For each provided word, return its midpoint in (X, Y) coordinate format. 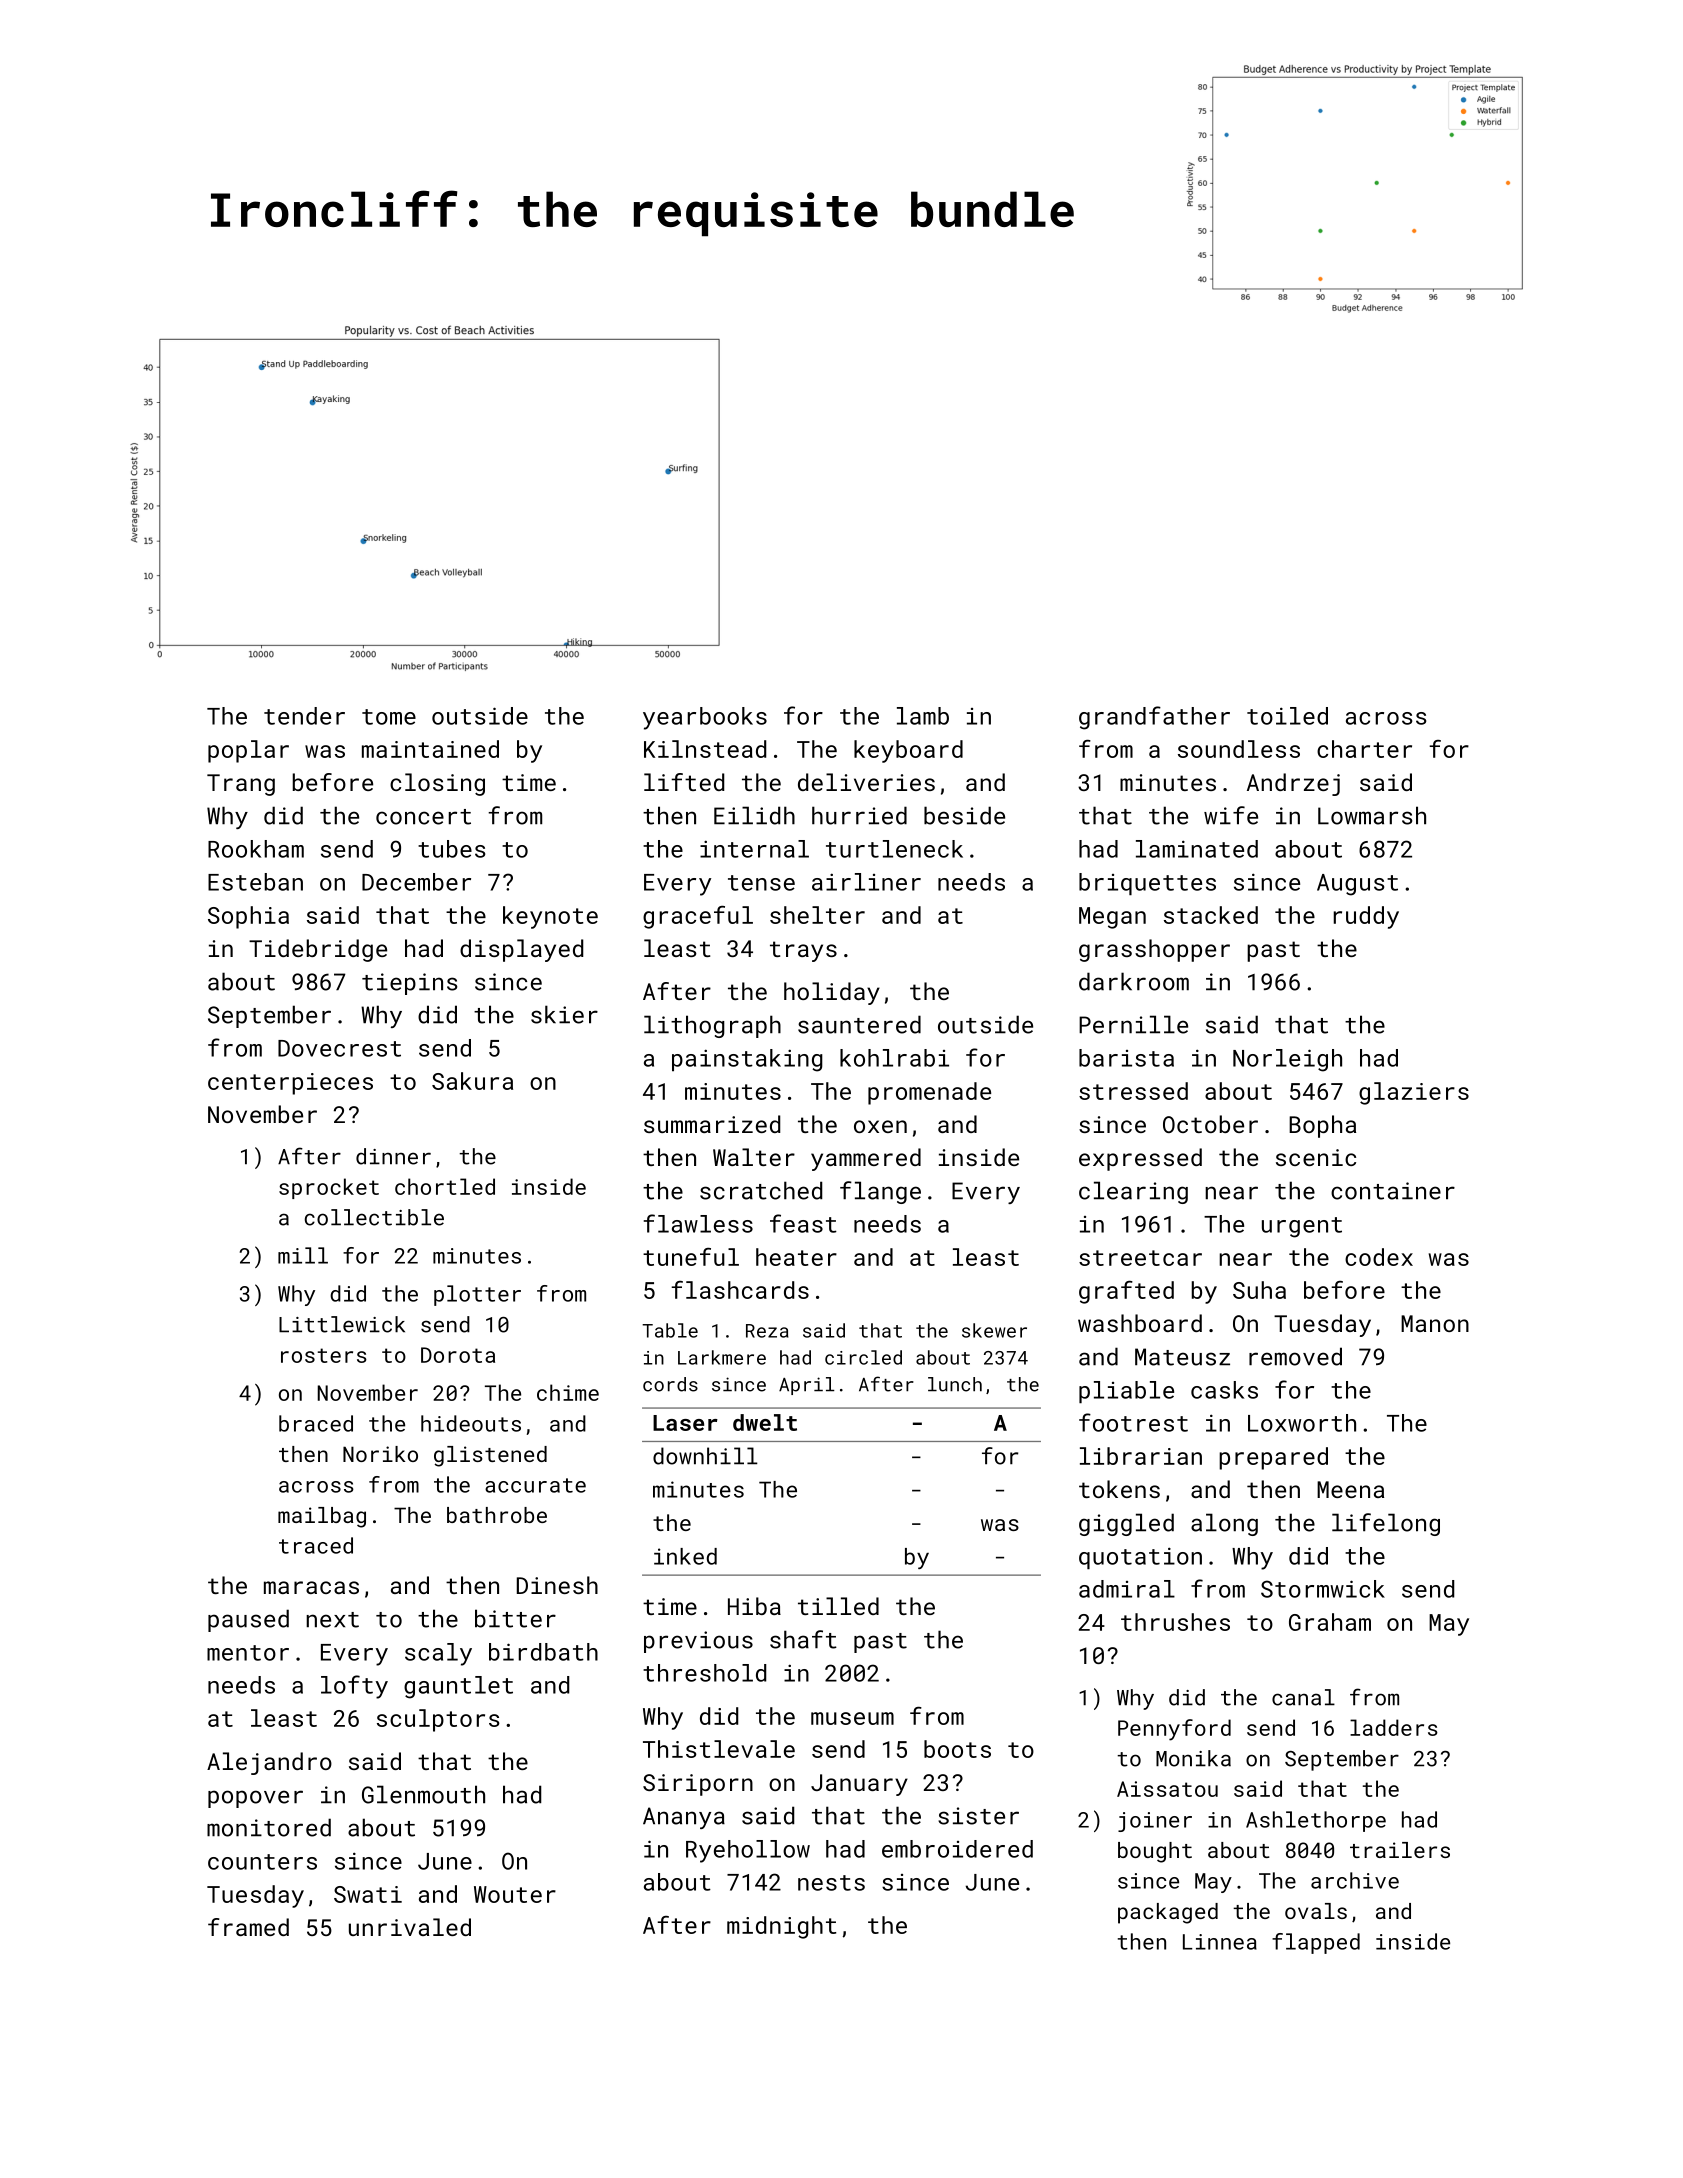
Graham (1330, 1622)
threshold (704, 1673)
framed (248, 1927)
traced (316, 1545)
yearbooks (705, 718)
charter (1364, 749)
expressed (1140, 1159)
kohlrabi (894, 1058)
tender (304, 716)
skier (564, 1014)
